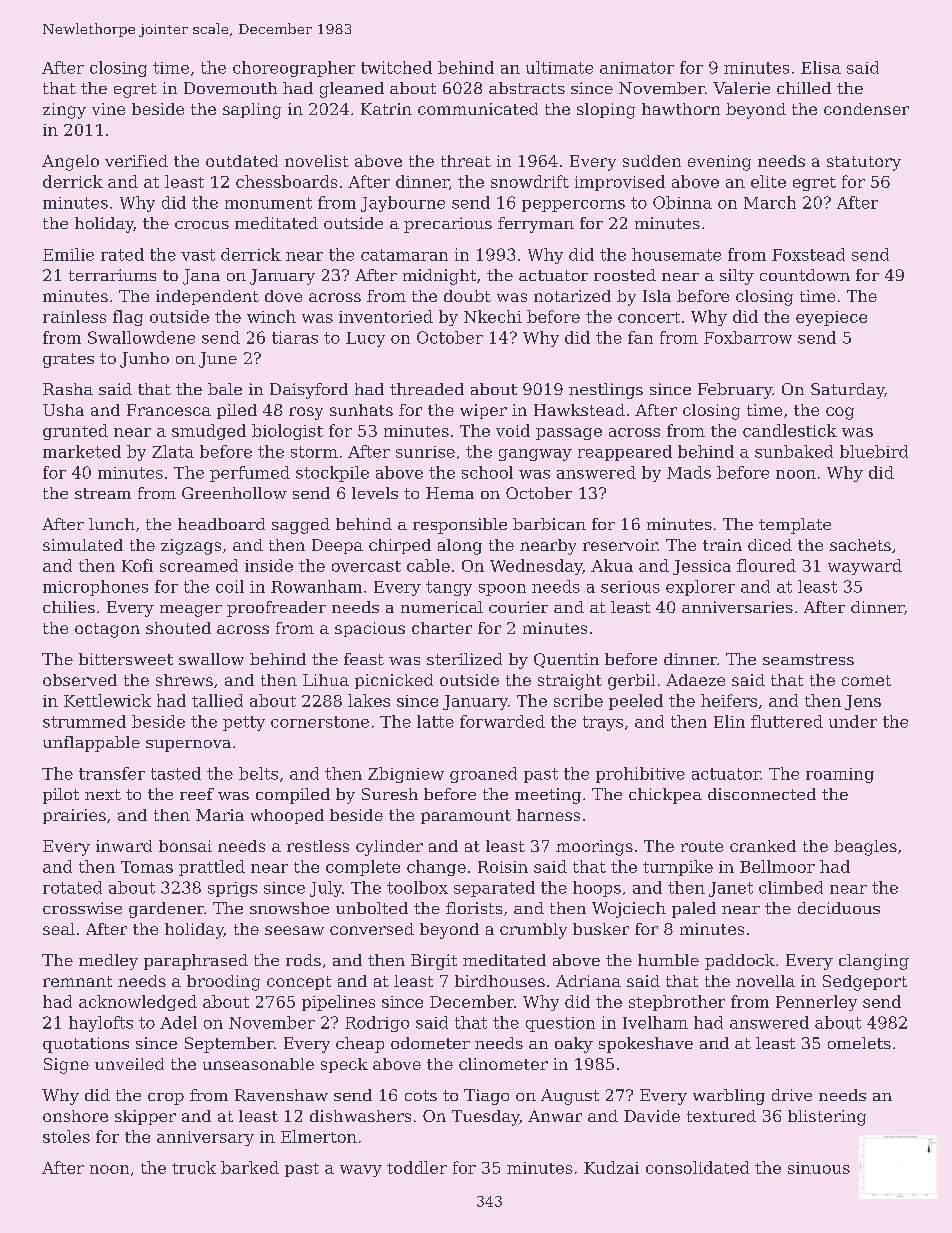 Image resolution: width=952 pixels, height=1233 pixels. Describe the element at coordinates (108, 109) in the screenshot. I see `vine` at that location.
